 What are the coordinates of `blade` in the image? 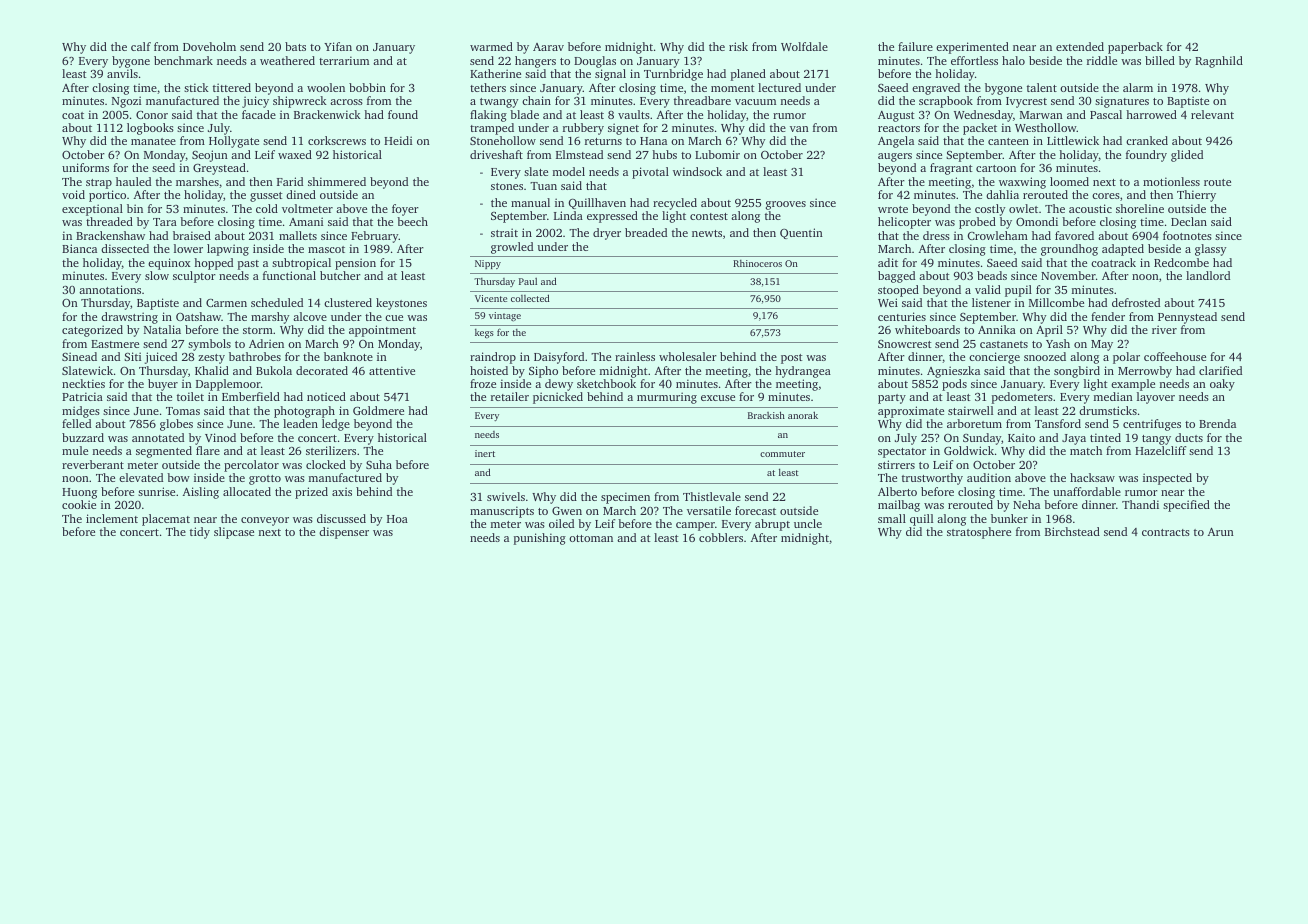 It's located at (524, 114).
